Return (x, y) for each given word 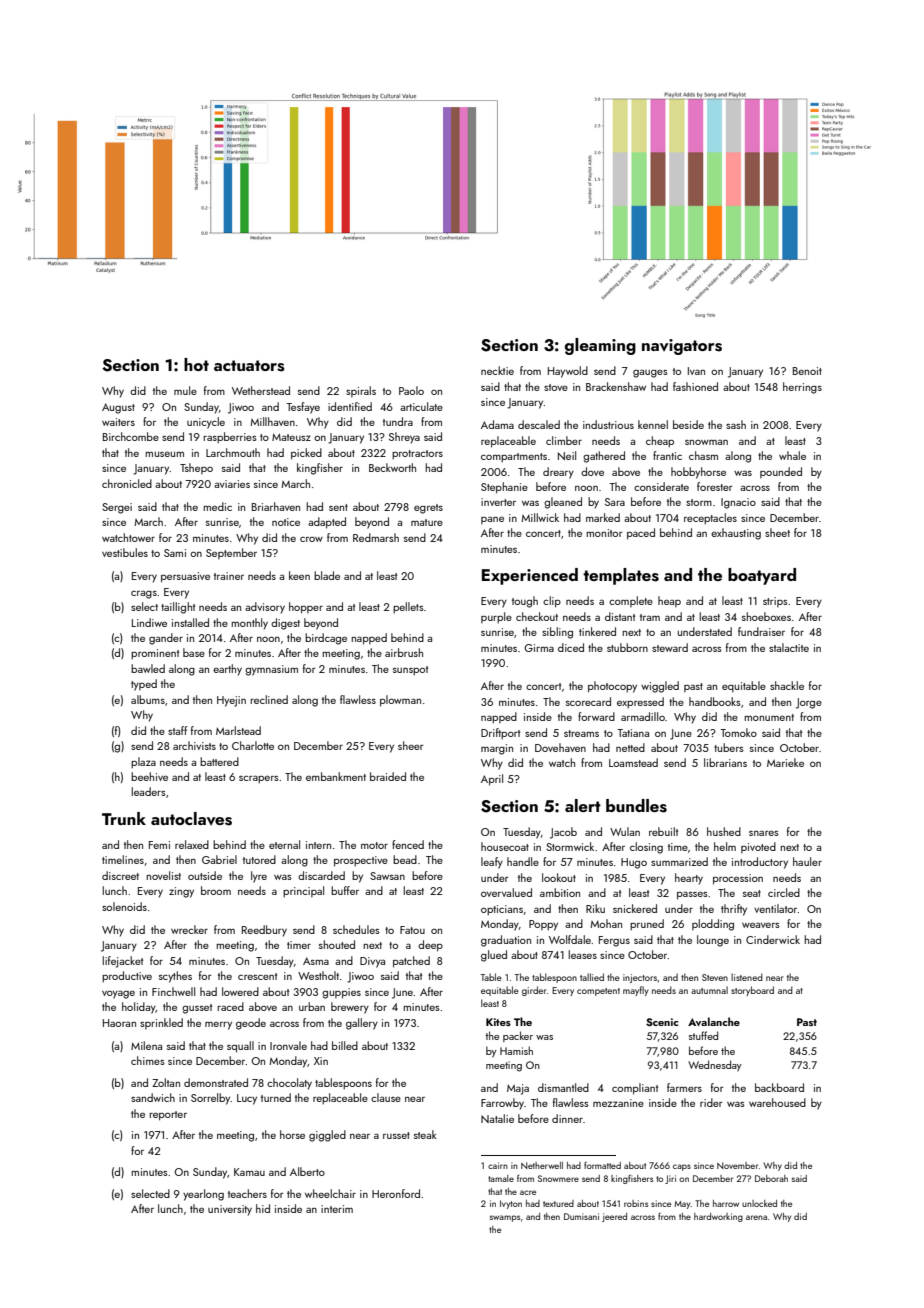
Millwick (540, 517)
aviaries (232, 484)
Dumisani (581, 1216)
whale (792, 455)
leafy (492, 863)
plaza (143, 763)
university (230, 1210)
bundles (636, 806)
